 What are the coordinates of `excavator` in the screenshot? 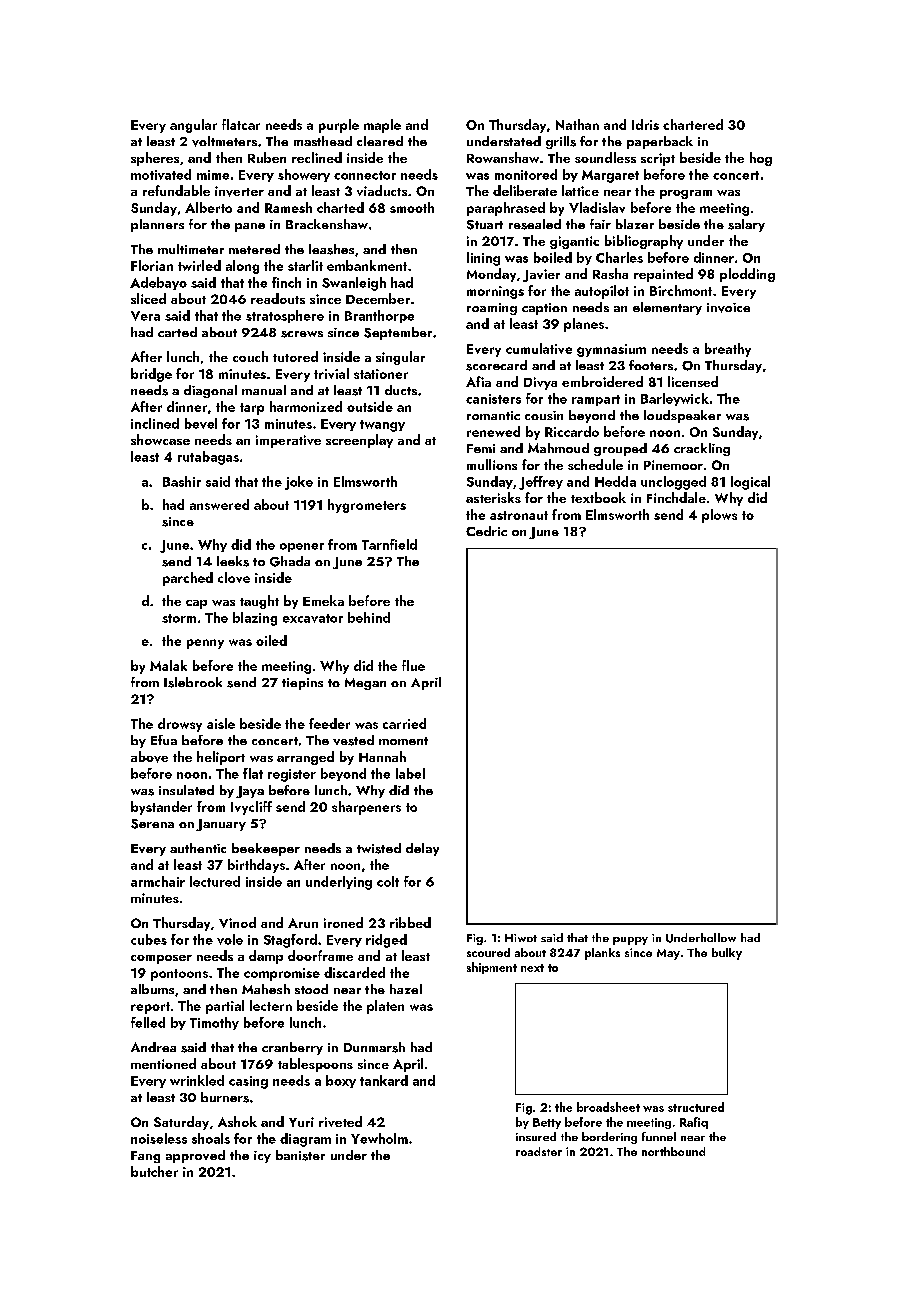 It's located at (313, 618).
